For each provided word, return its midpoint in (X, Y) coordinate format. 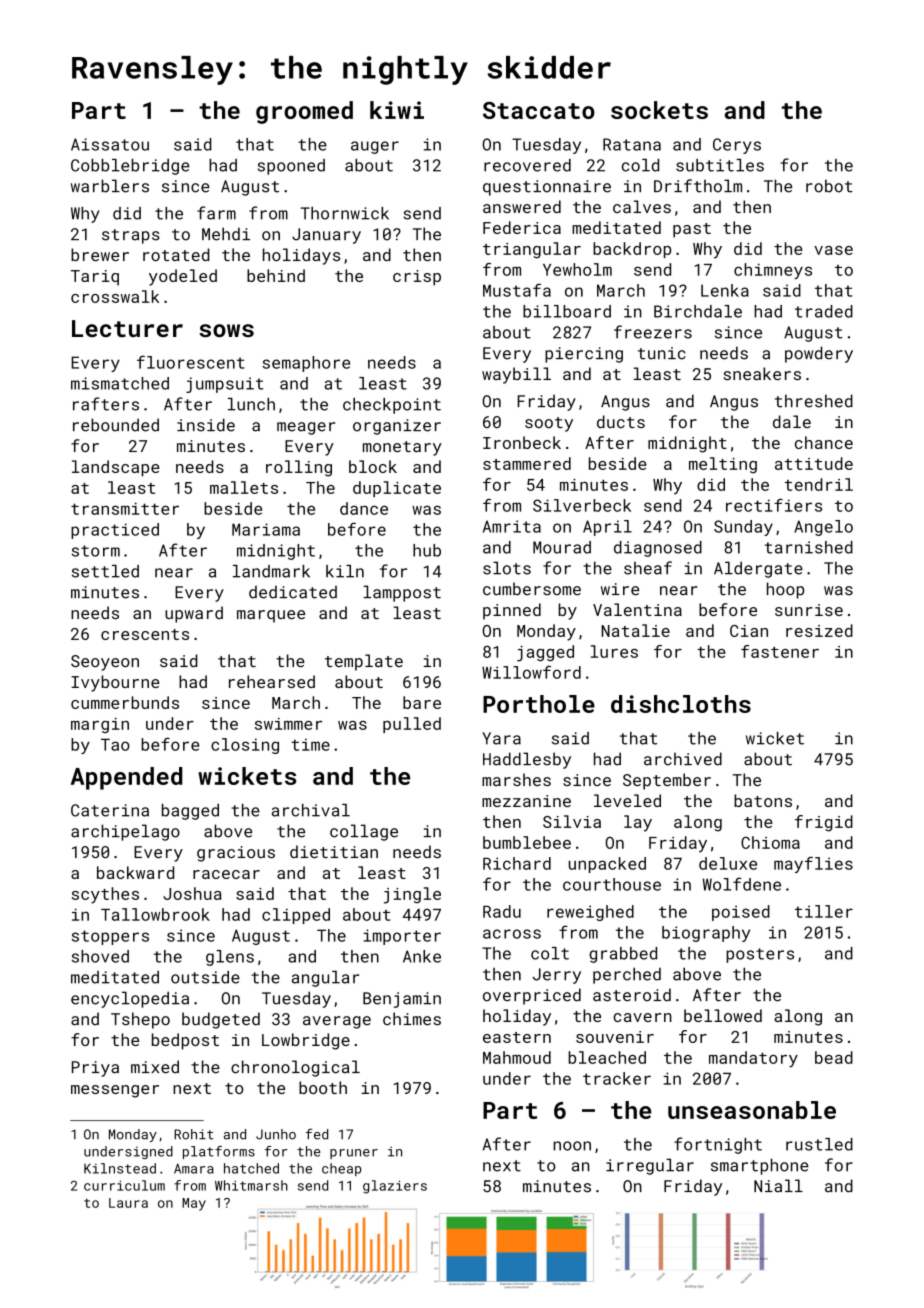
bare (422, 702)
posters (760, 955)
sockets (659, 110)
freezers (653, 332)
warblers (110, 186)
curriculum (124, 1185)
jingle (412, 895)
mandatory (753, 1059)
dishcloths (681, 704)
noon (572, 1146)
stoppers (110, 937)
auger (375, 147)
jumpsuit (225, 385)
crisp (417, 278)
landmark (271, 571)
